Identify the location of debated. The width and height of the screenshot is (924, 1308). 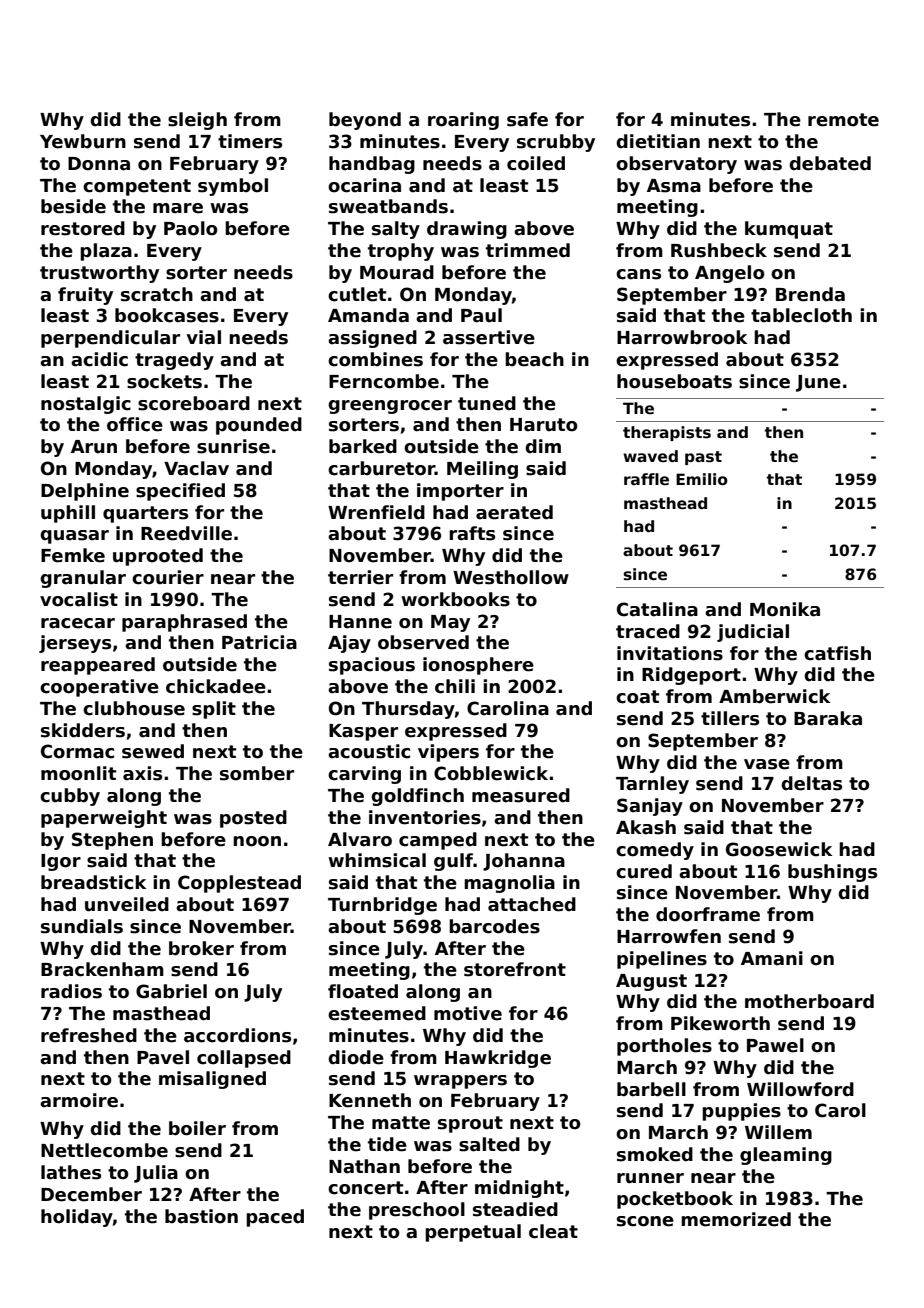
(830, 163).
